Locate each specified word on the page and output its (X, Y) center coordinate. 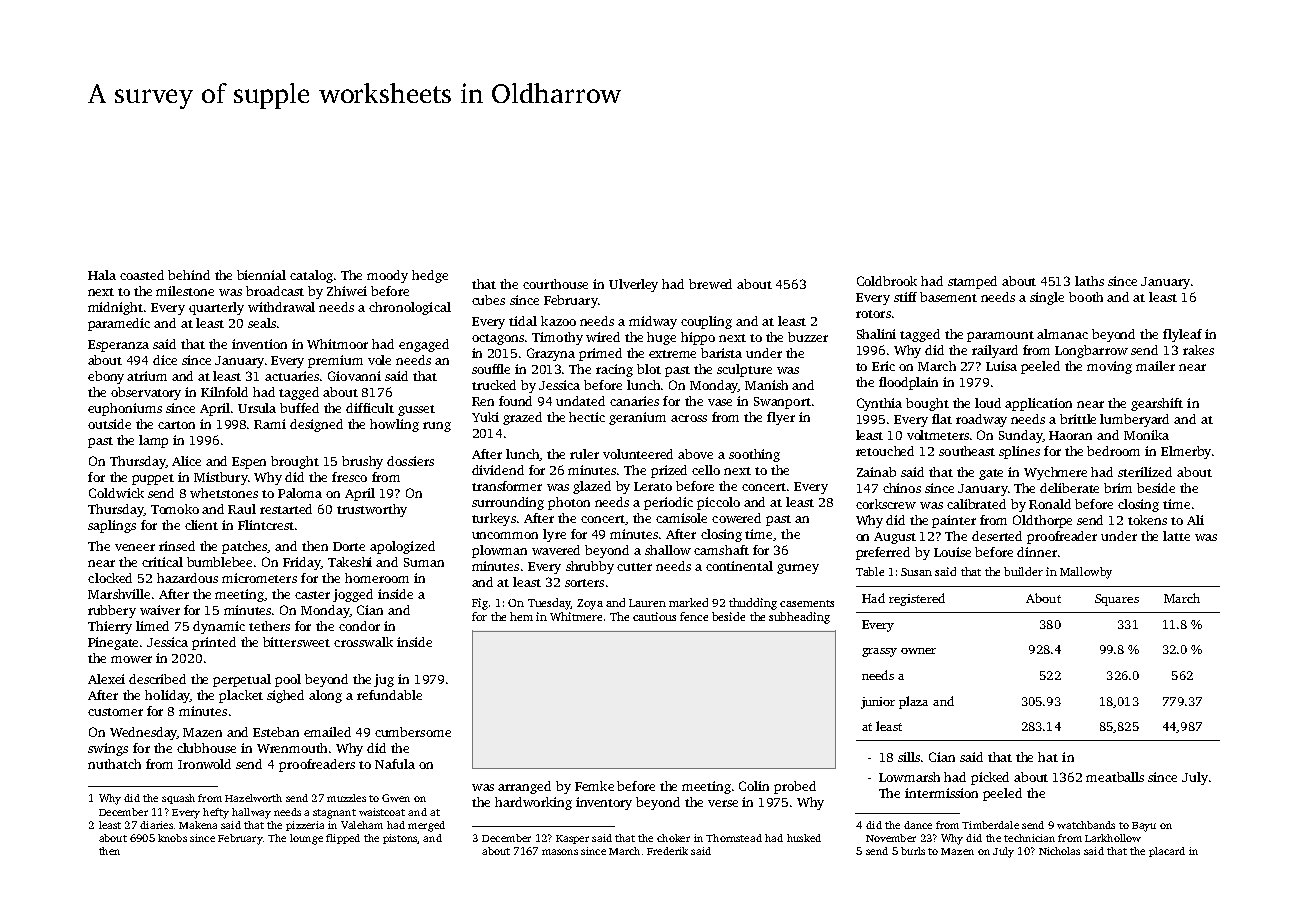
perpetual (242, 680)
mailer (1155, 366)
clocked (110, 578)
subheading (799, 618)
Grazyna (551, 354)
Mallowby (1086, 573)
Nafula (395, 764)
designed (316, 425)
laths (1089, 281)
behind (189, 275)
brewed (710, 284)
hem (521, 616)
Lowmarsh (909, 777)
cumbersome (413, 732)
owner (918, 651)
